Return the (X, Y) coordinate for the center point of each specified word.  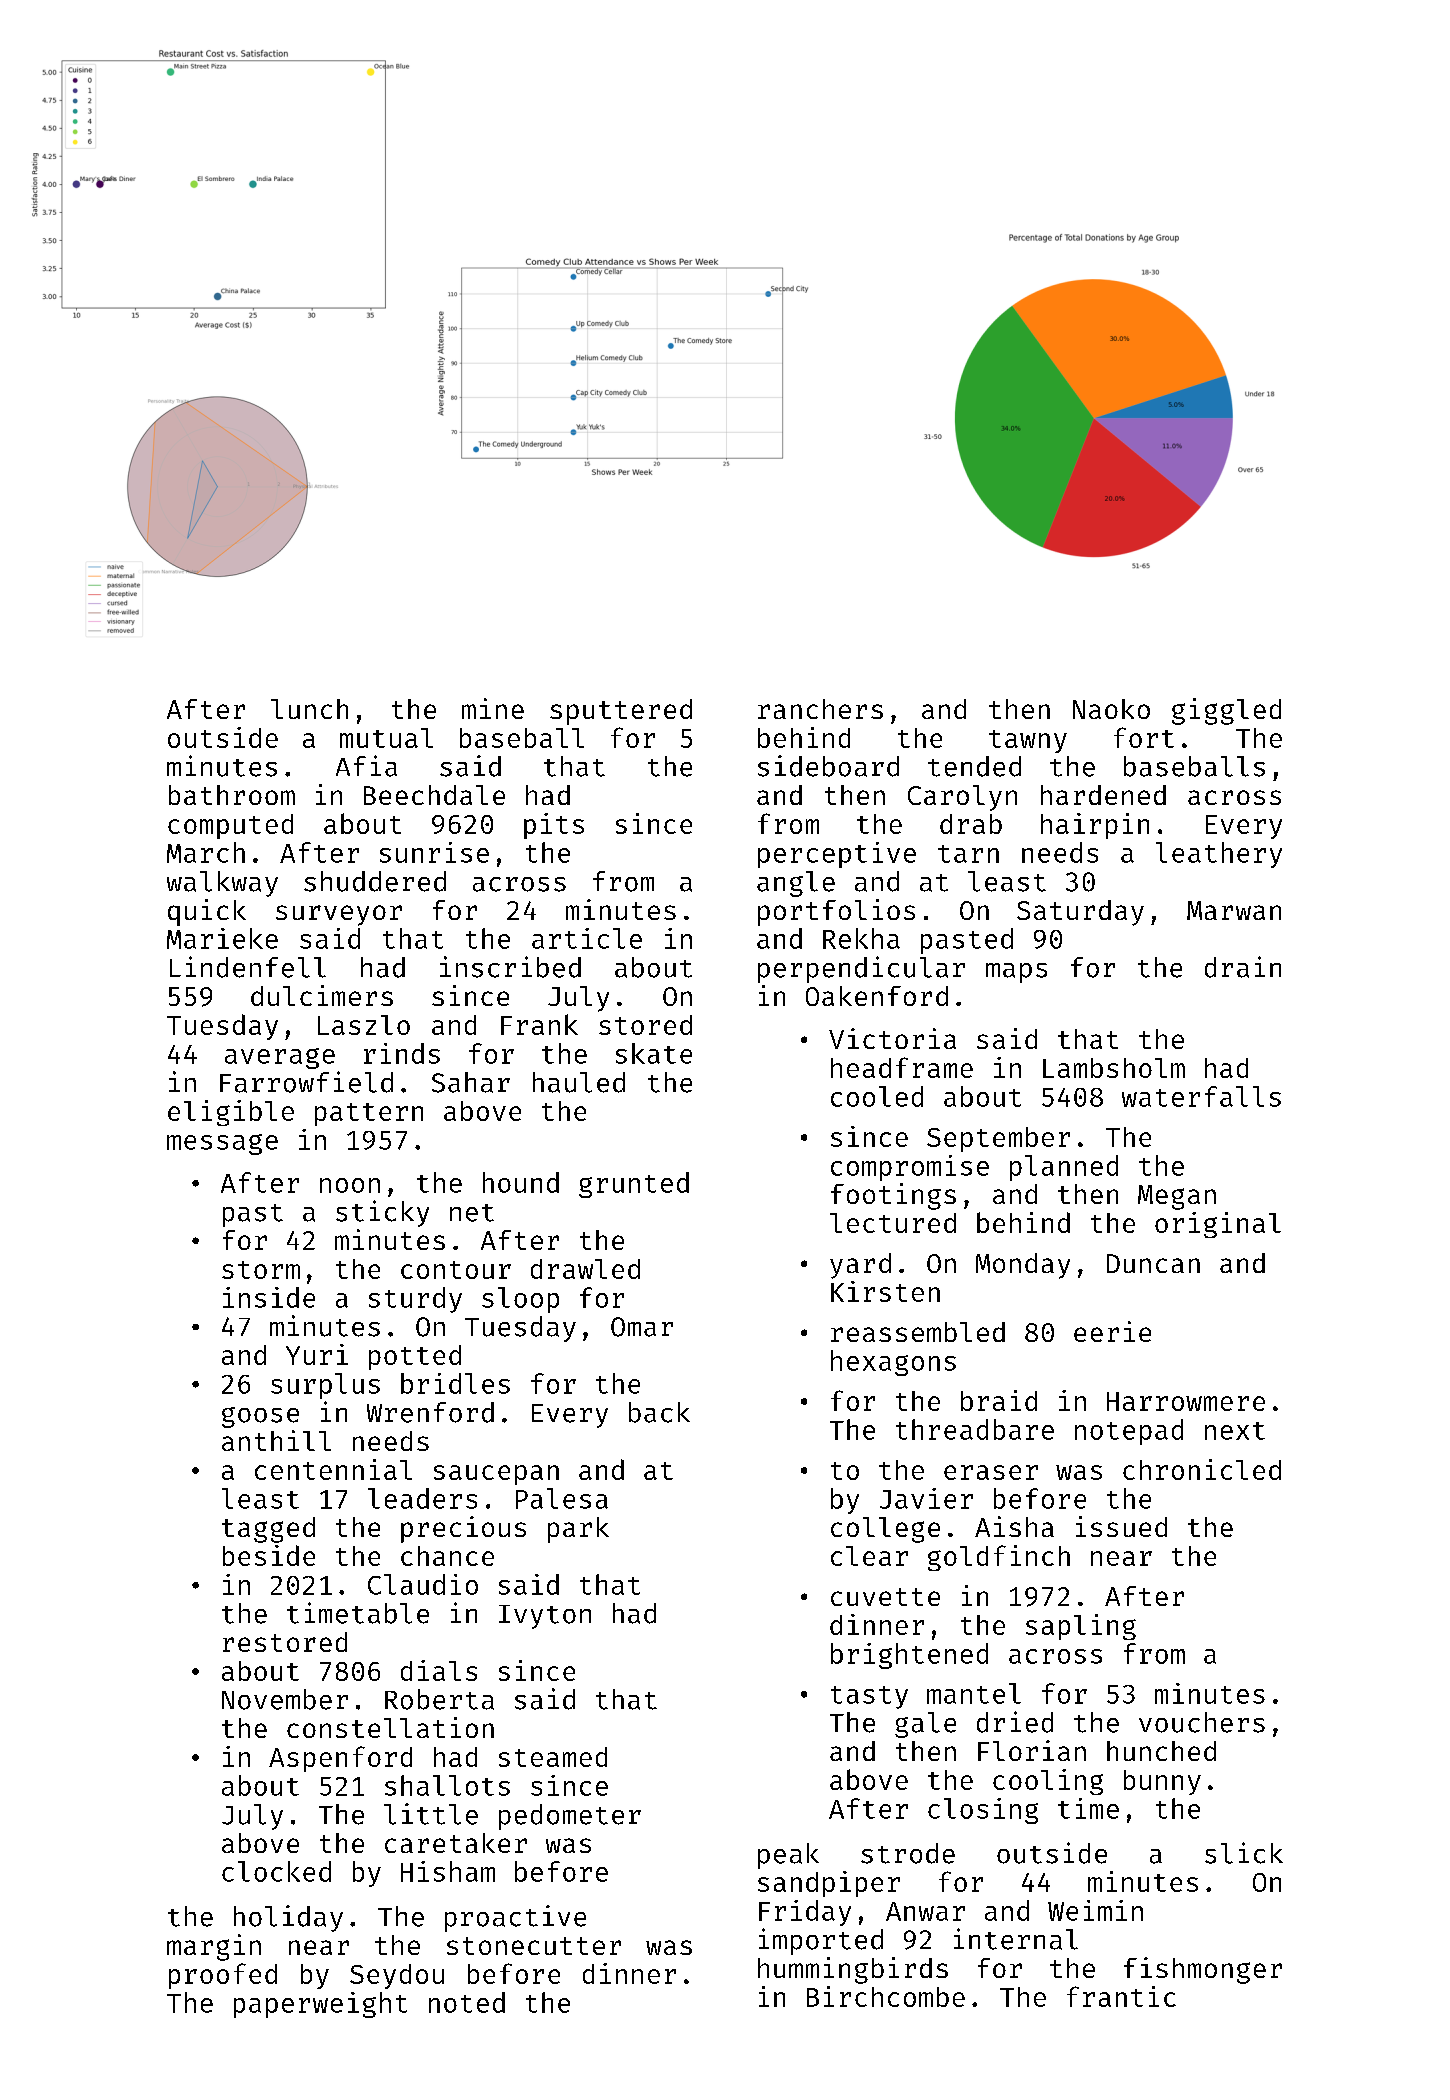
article (587, 938)
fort (1144, 737)
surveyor (339, 915)
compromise (910, 1168)
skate (654, 1053)
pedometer (570, 1817)
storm (261, 1270)
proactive (515, 1918)
